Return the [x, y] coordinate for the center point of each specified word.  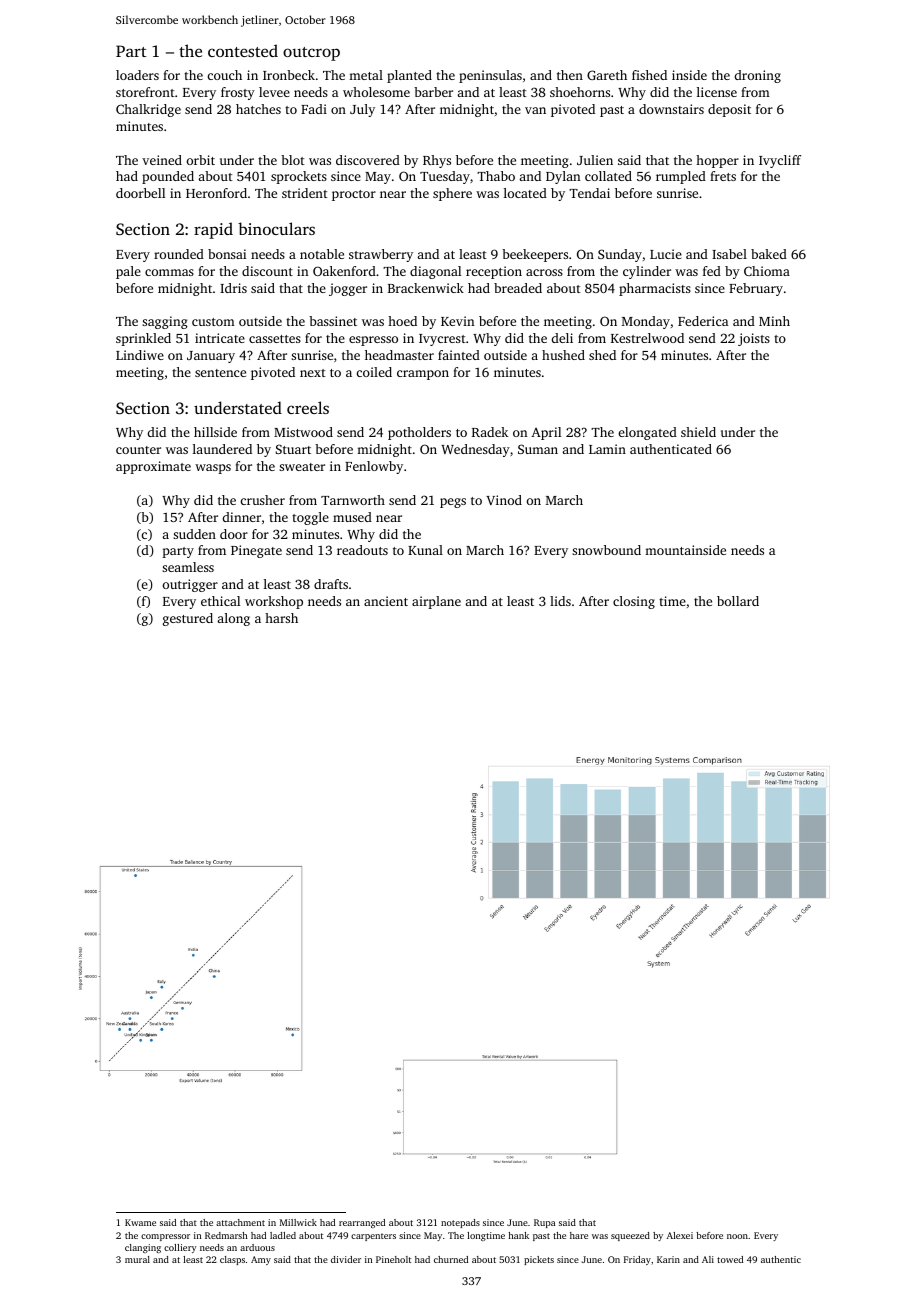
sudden [194, 534]
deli [562, 338]
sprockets [299, 177]
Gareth [607, 75]
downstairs [671, 109]
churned [451, 1259]
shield [698, 432]
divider [346, 1259]
